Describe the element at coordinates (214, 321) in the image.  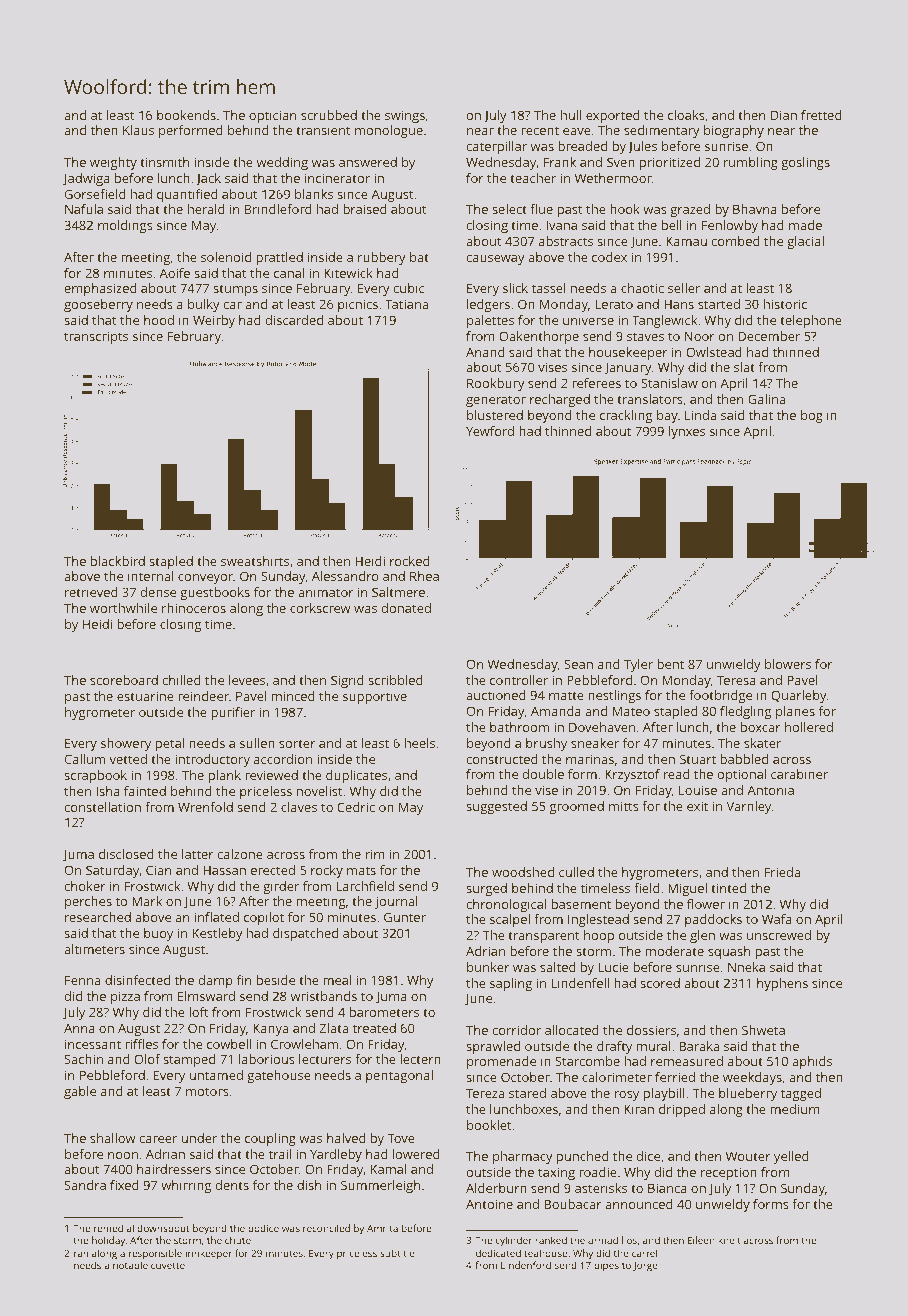
I see `Weirby` at that location.
